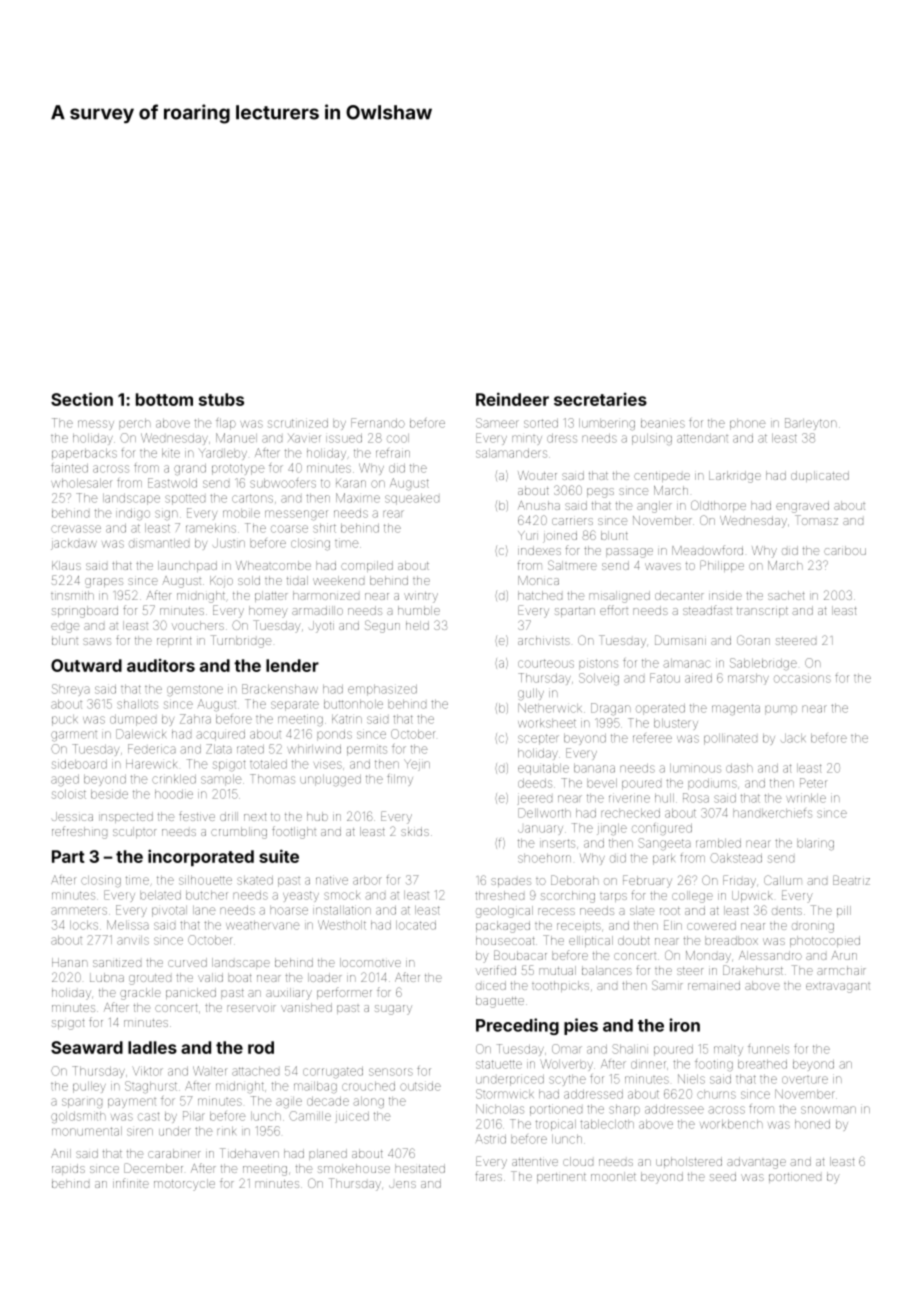 The height and width of the image is (1308, 924). Describe the element at coordinates (504, 912) in the image. I see `geological` at that location.
